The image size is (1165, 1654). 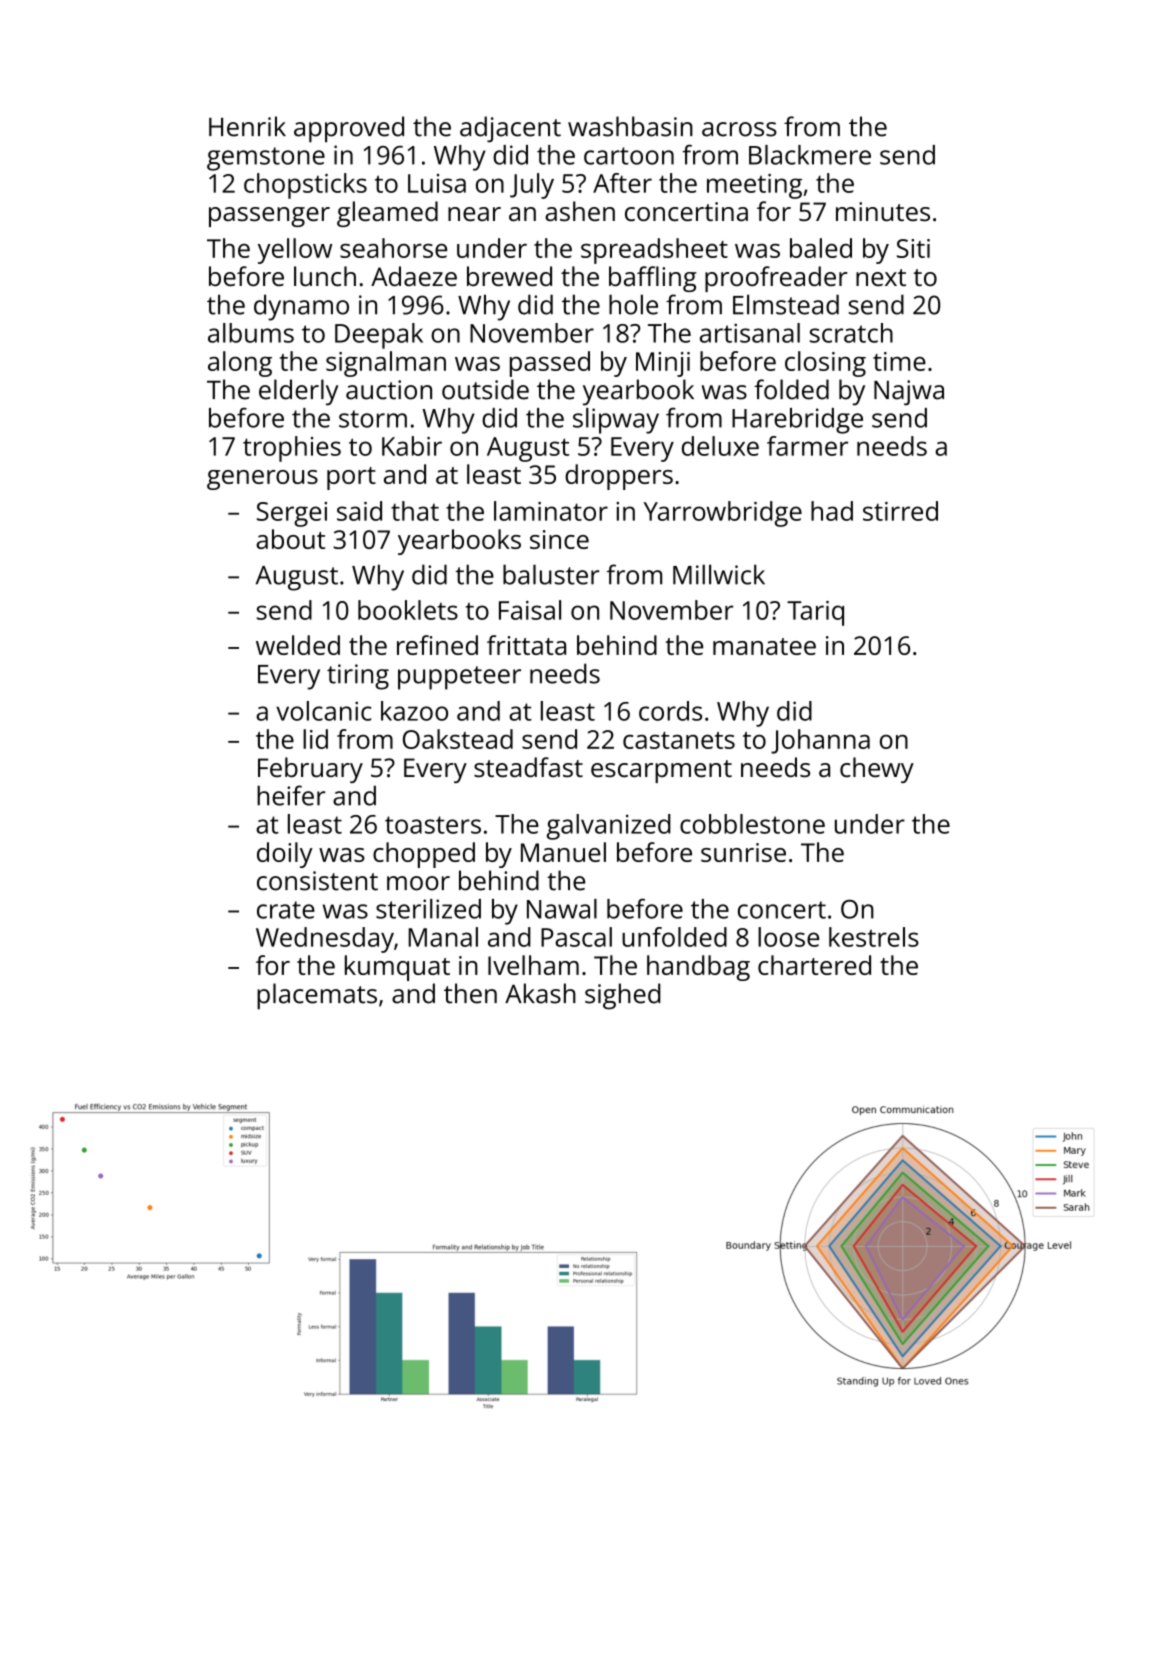 What do you see at coordinates (698, 968) in the screenshot?
I see `handbag` at bounding box center [698, 968].
